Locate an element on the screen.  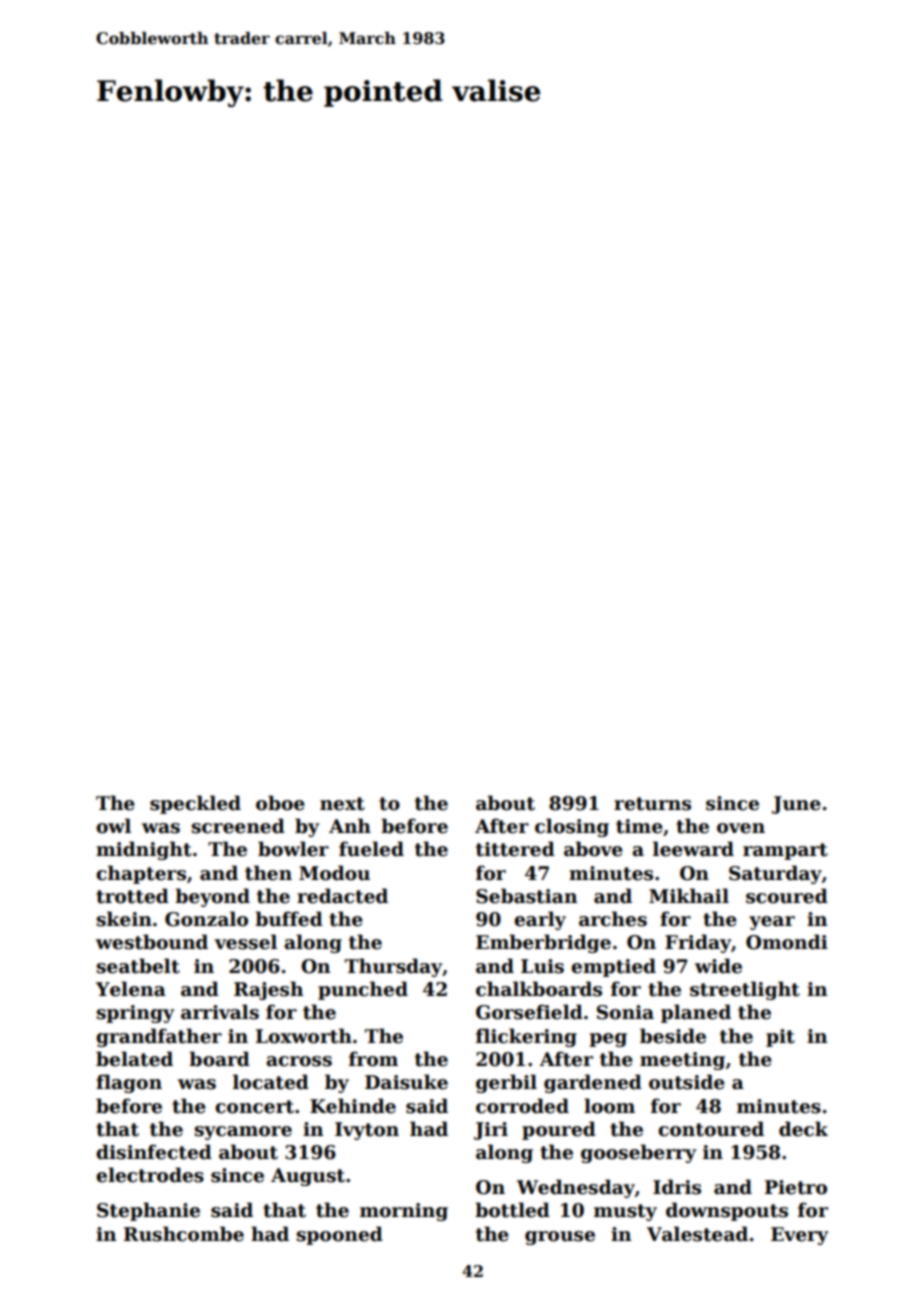
Daisuke is located at coordinates (406, 1082).
